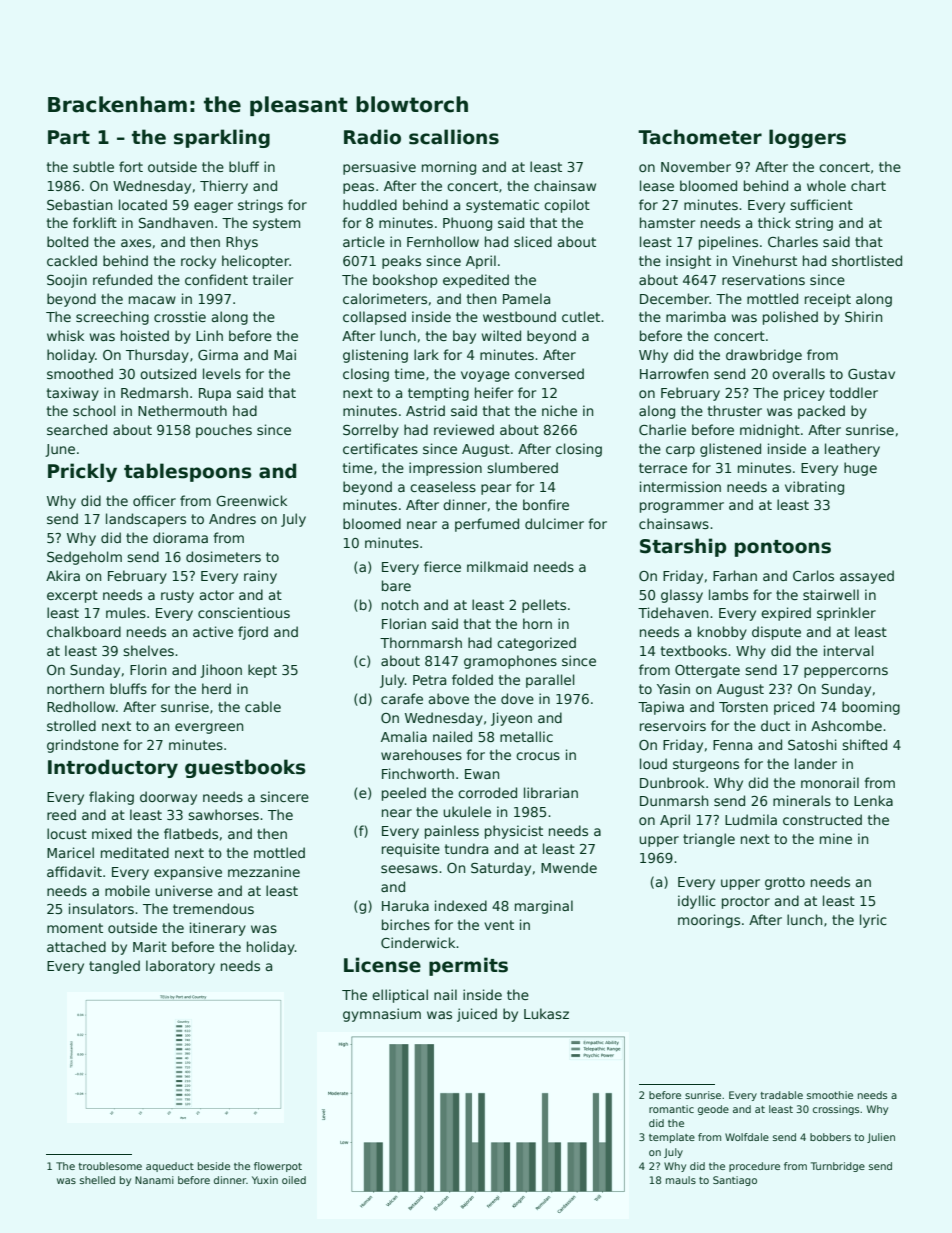 This image has height=1233, width=952. What do you see at coordinates (127, 890) in the image?
I see `mobile` at bounding box center [127, 890].
